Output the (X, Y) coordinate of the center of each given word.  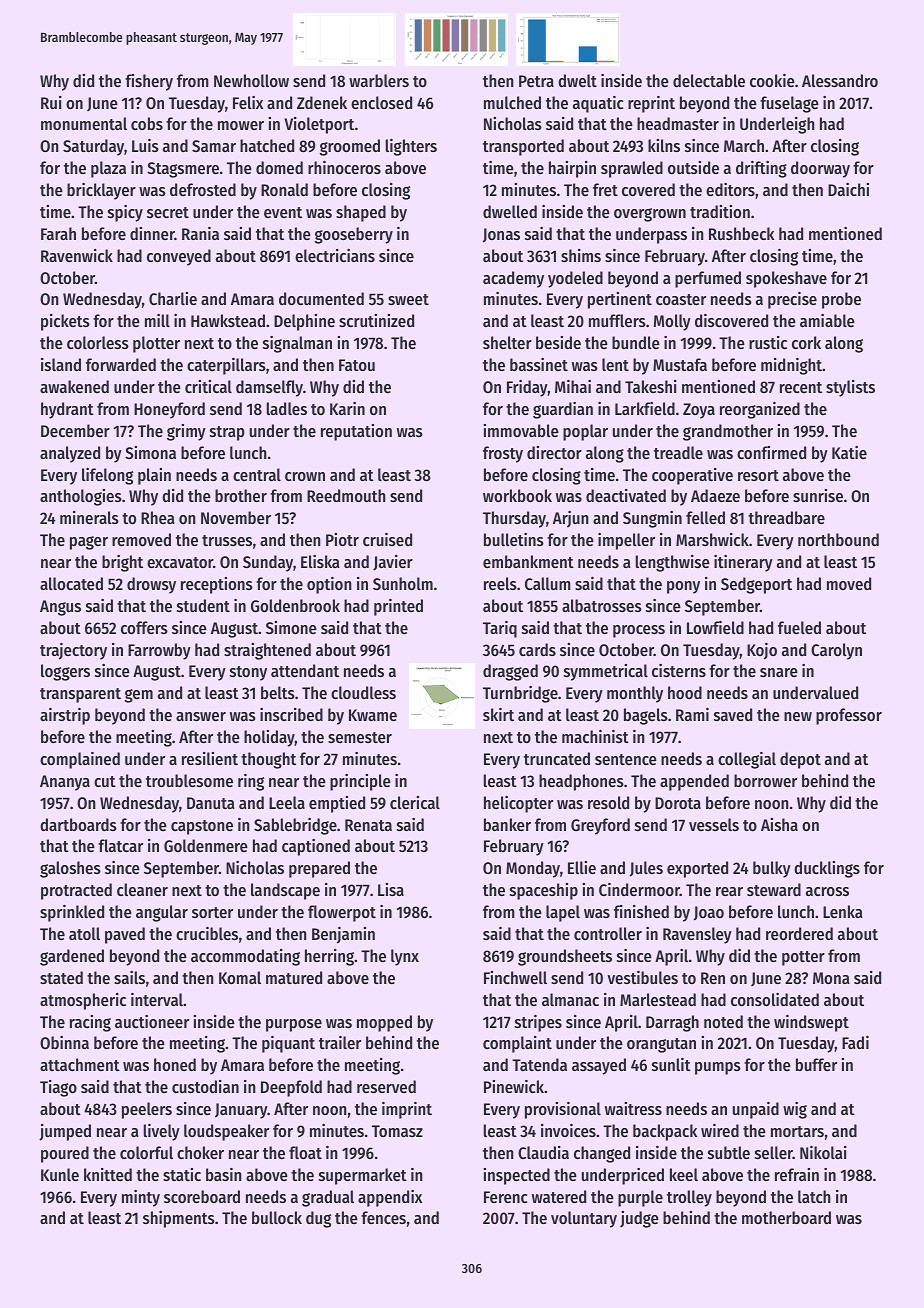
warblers (379, 80)
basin (224, 1174)
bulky (772, 869)
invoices (568, 1130)
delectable (709, 80)
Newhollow (251, 80)
